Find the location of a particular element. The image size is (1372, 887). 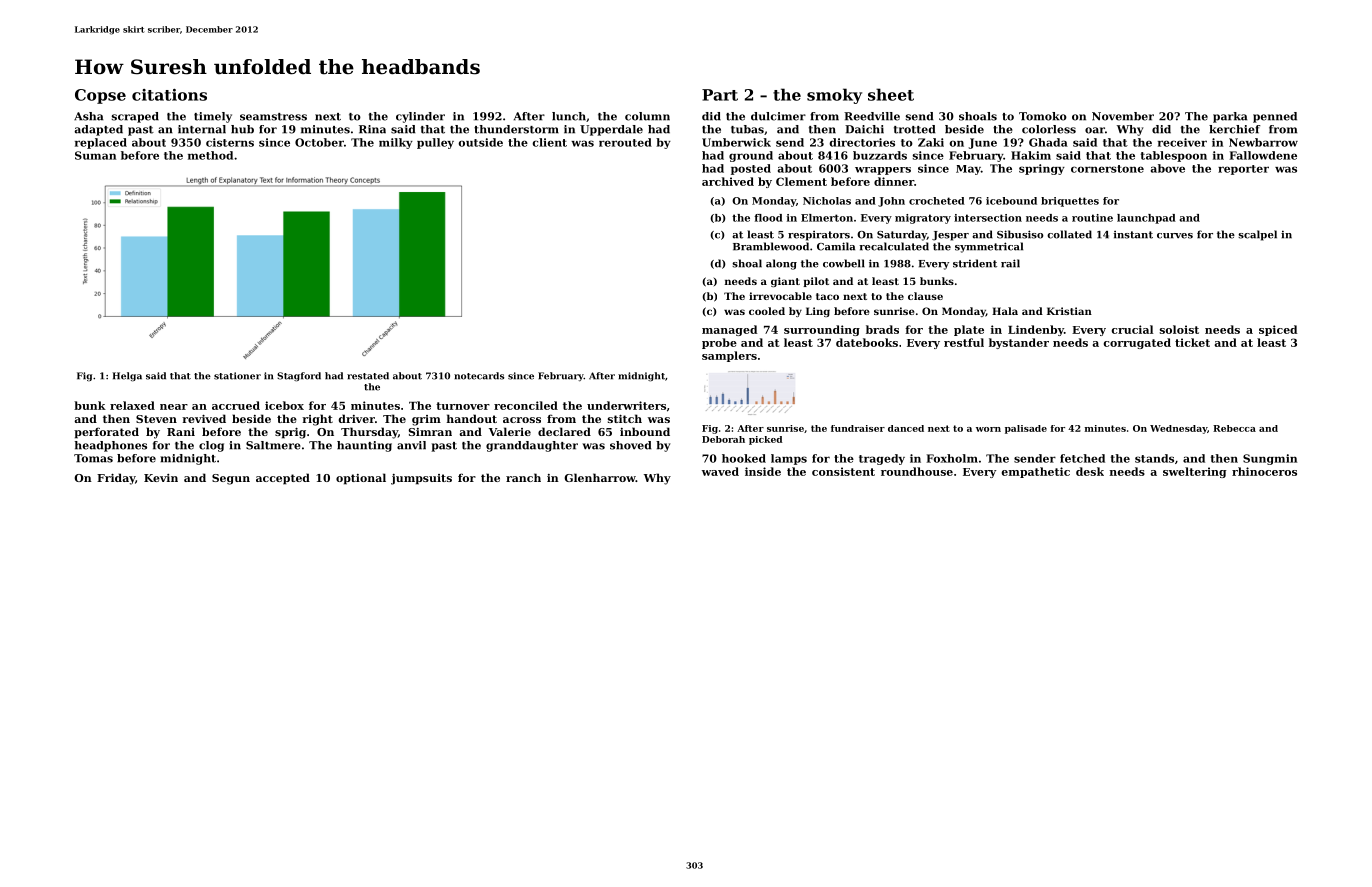

Kevin is located at coordinates (161, 478).
